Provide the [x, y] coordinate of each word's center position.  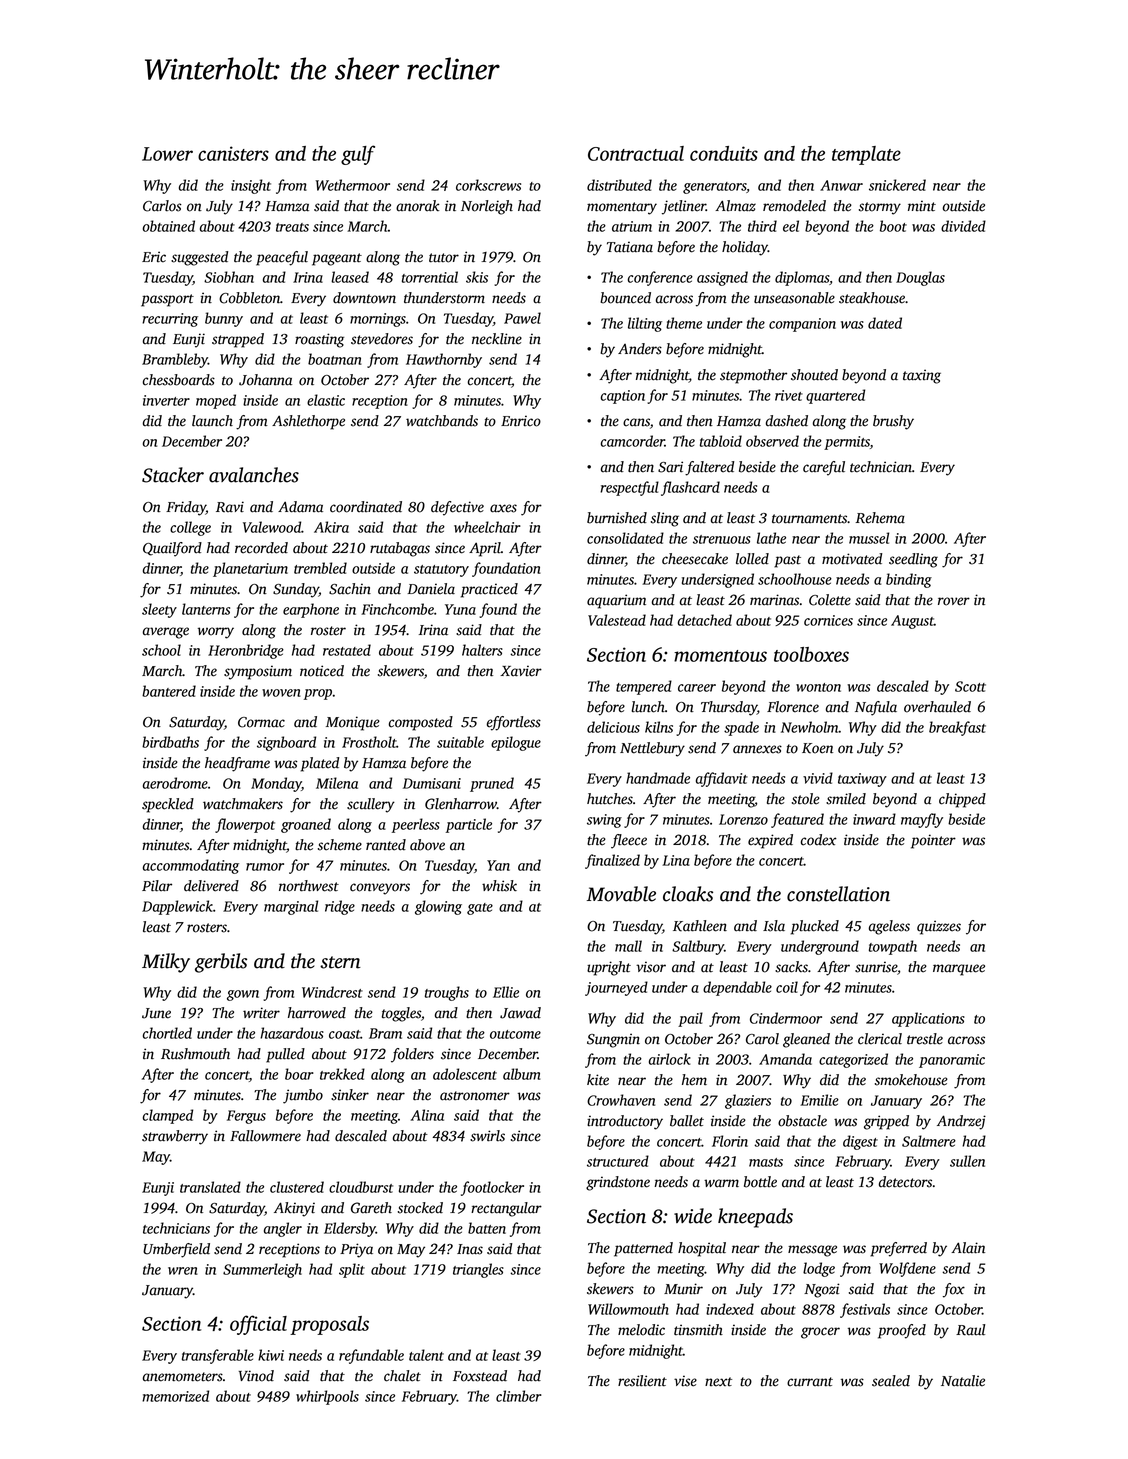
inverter [166, 400]
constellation [838, 894]
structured [618, 1161]
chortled [167, 1033]
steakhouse [872, 298]
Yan [498, 865]
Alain [968, 1248]
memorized [175, 1396]
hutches [610, 799]
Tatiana [630, 247]
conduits [724, 153]
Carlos [162, 206]
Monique [353, 723]
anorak [418, 206]
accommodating [191, 866]
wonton [818, 687]
